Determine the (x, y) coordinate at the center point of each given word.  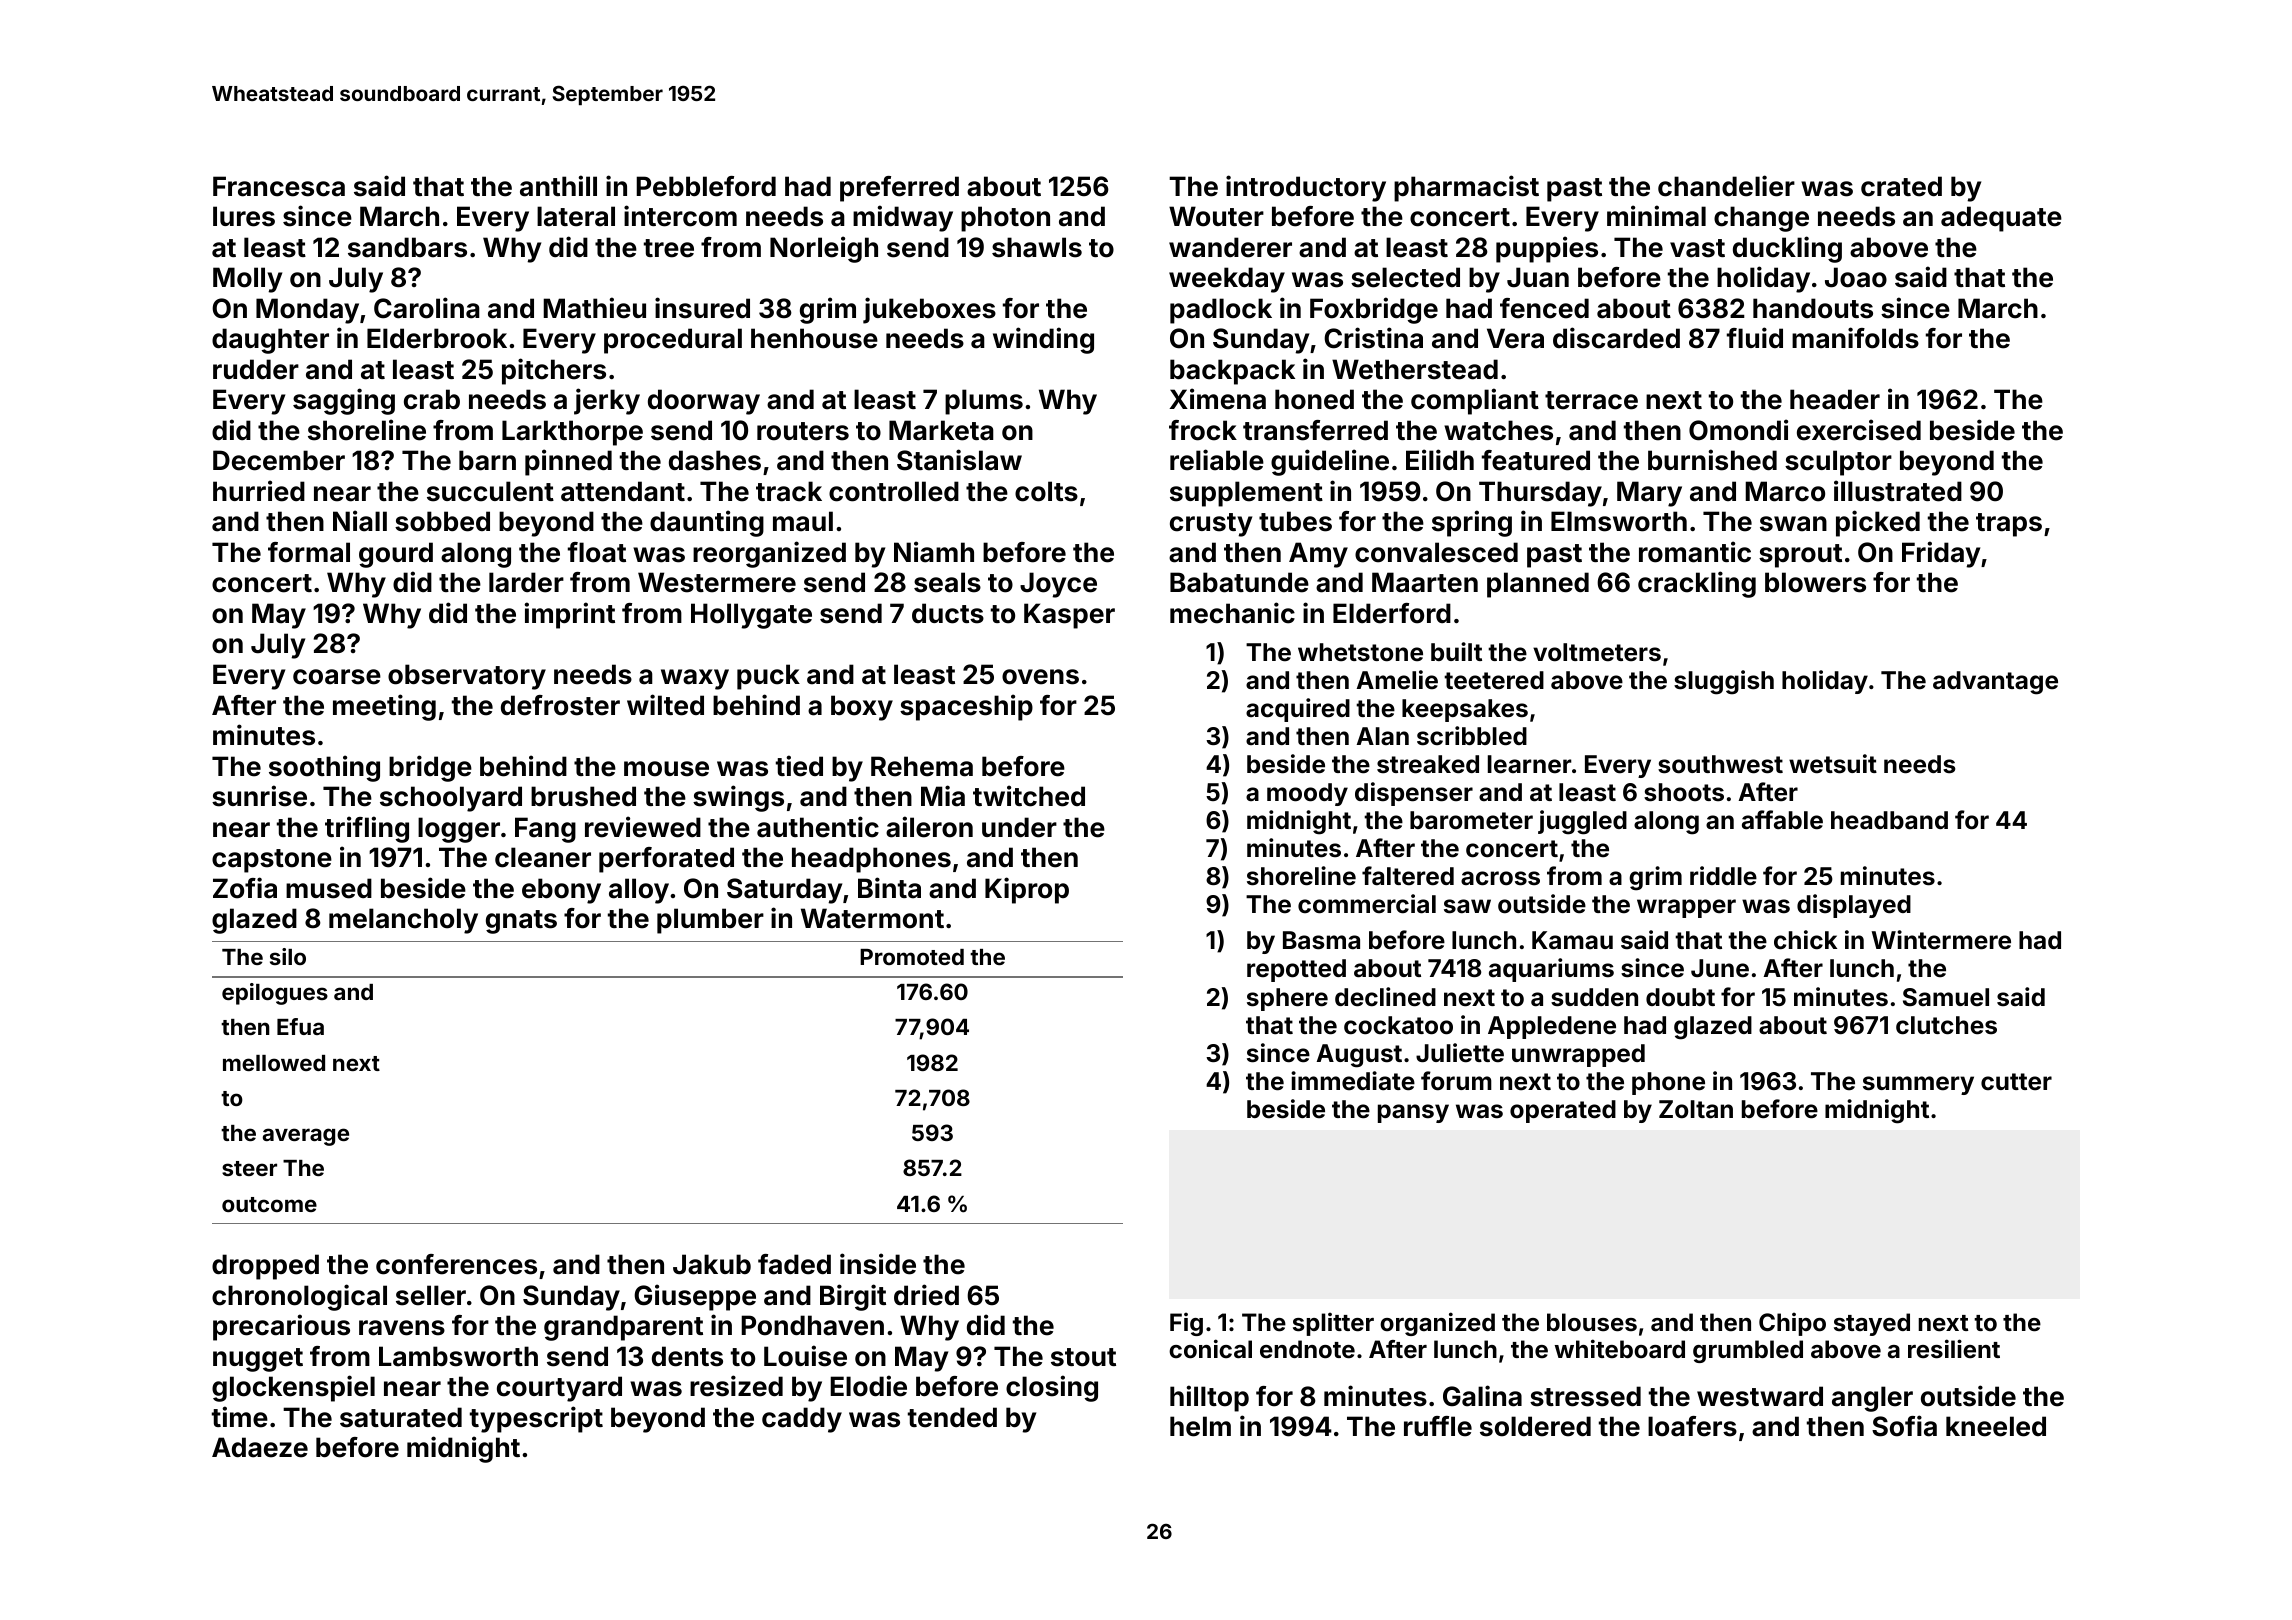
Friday (1941, 554)
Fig (1186, 1324)
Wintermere (1941, 940)
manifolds (1855, 338)
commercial (1367, 904)
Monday (307, 311)
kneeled (1996, 1426)
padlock (1221, 311)
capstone (272, 861)
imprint (569, 615)
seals (947, 582)
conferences (456, 1264)
